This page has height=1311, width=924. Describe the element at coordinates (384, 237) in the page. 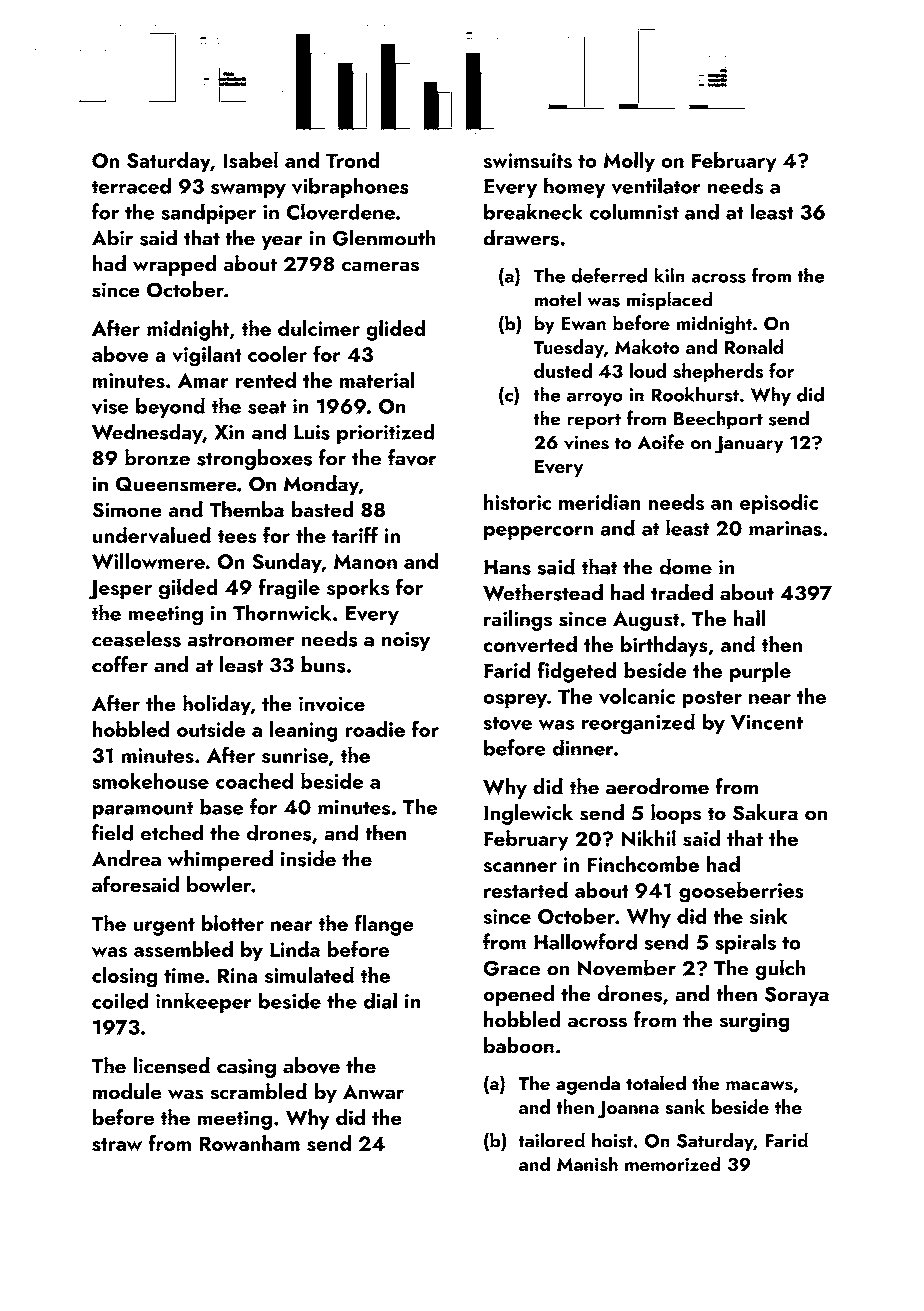

I see `Glenmouth` at that location.
